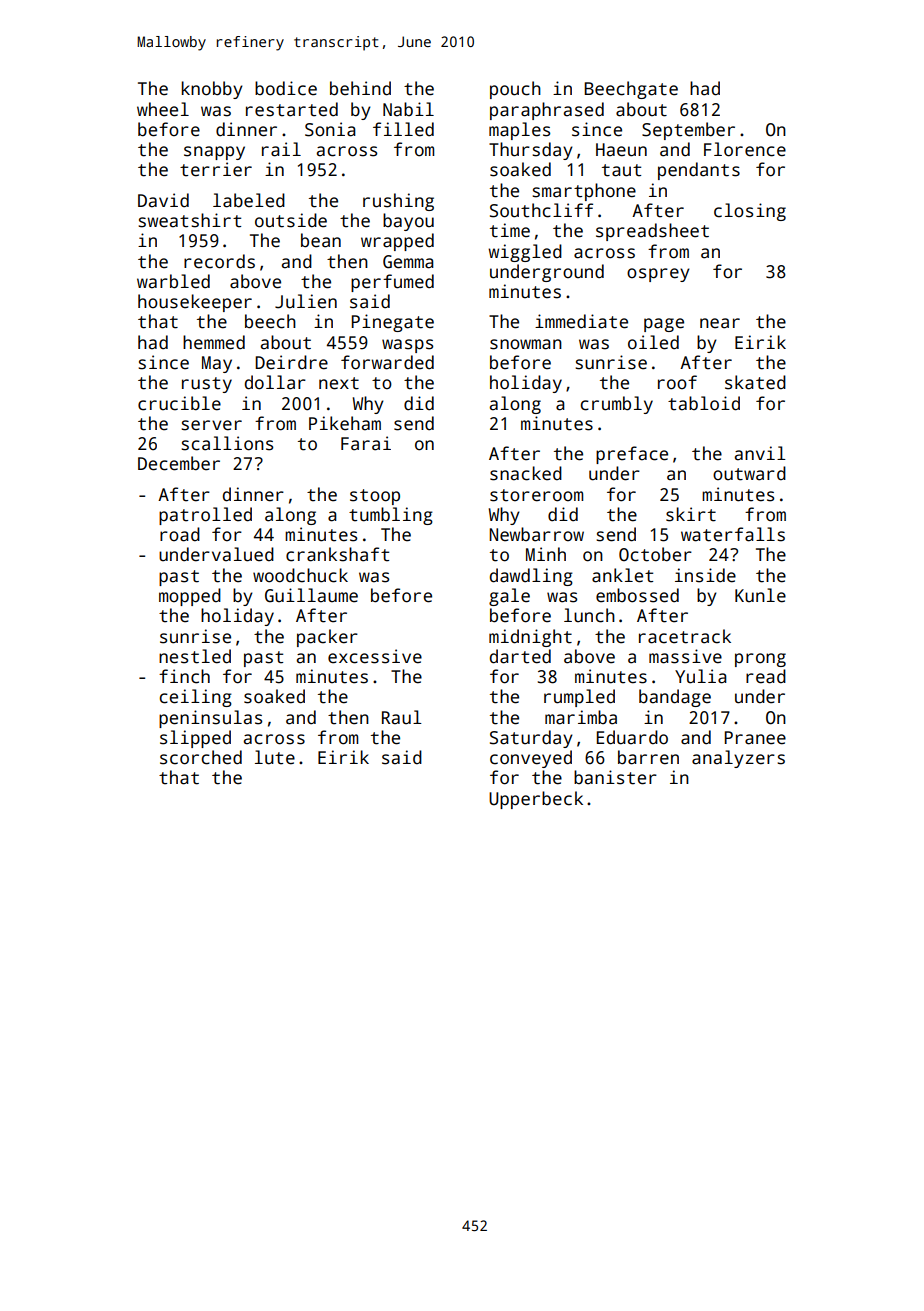 The image size is (924, 1311). Describe the element at coordinates (360, 88) in the page. I see `behind` at that location.
